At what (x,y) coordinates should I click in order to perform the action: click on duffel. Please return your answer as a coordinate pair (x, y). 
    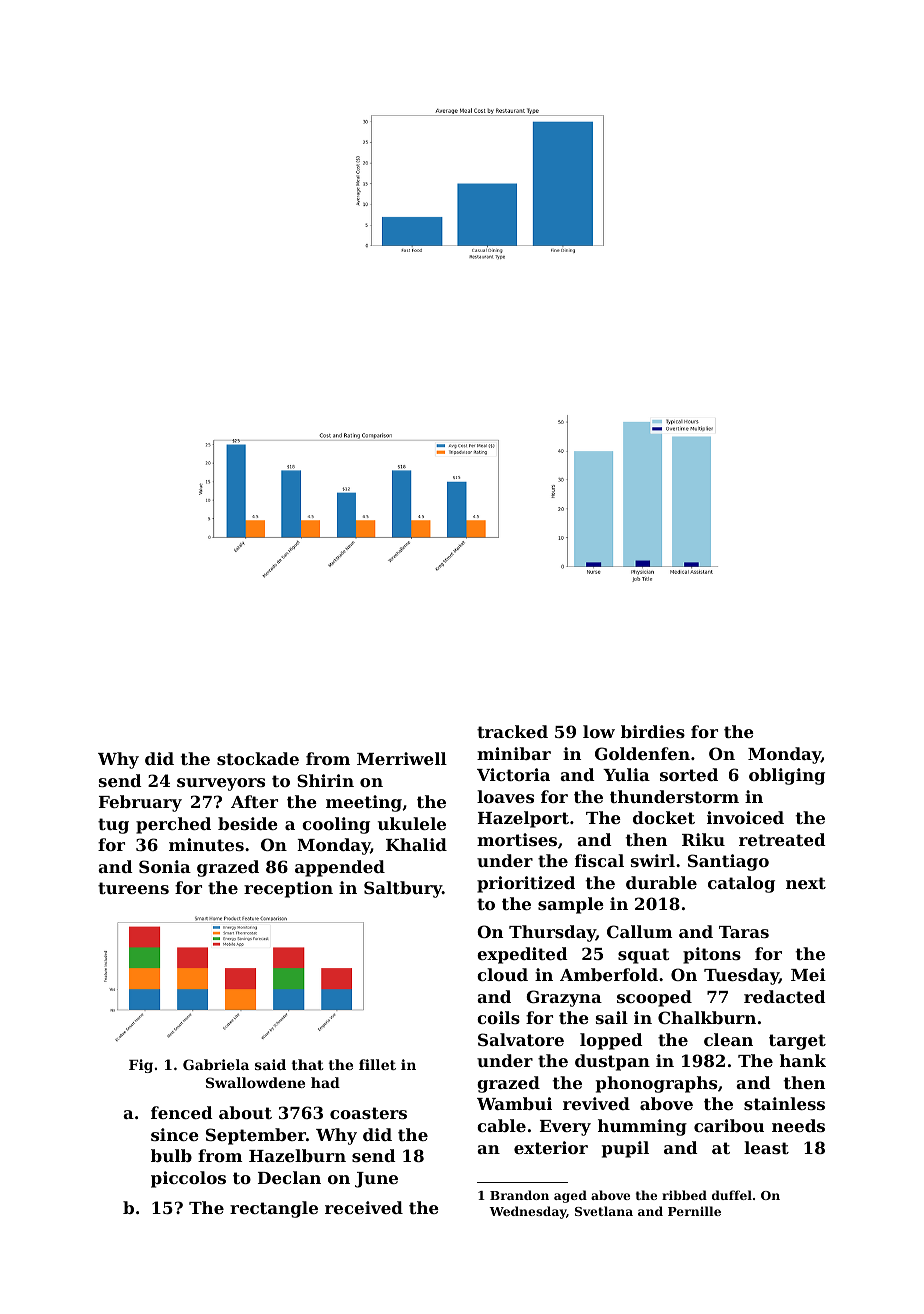
    Looking at the image, I should click on (732, 1195).
